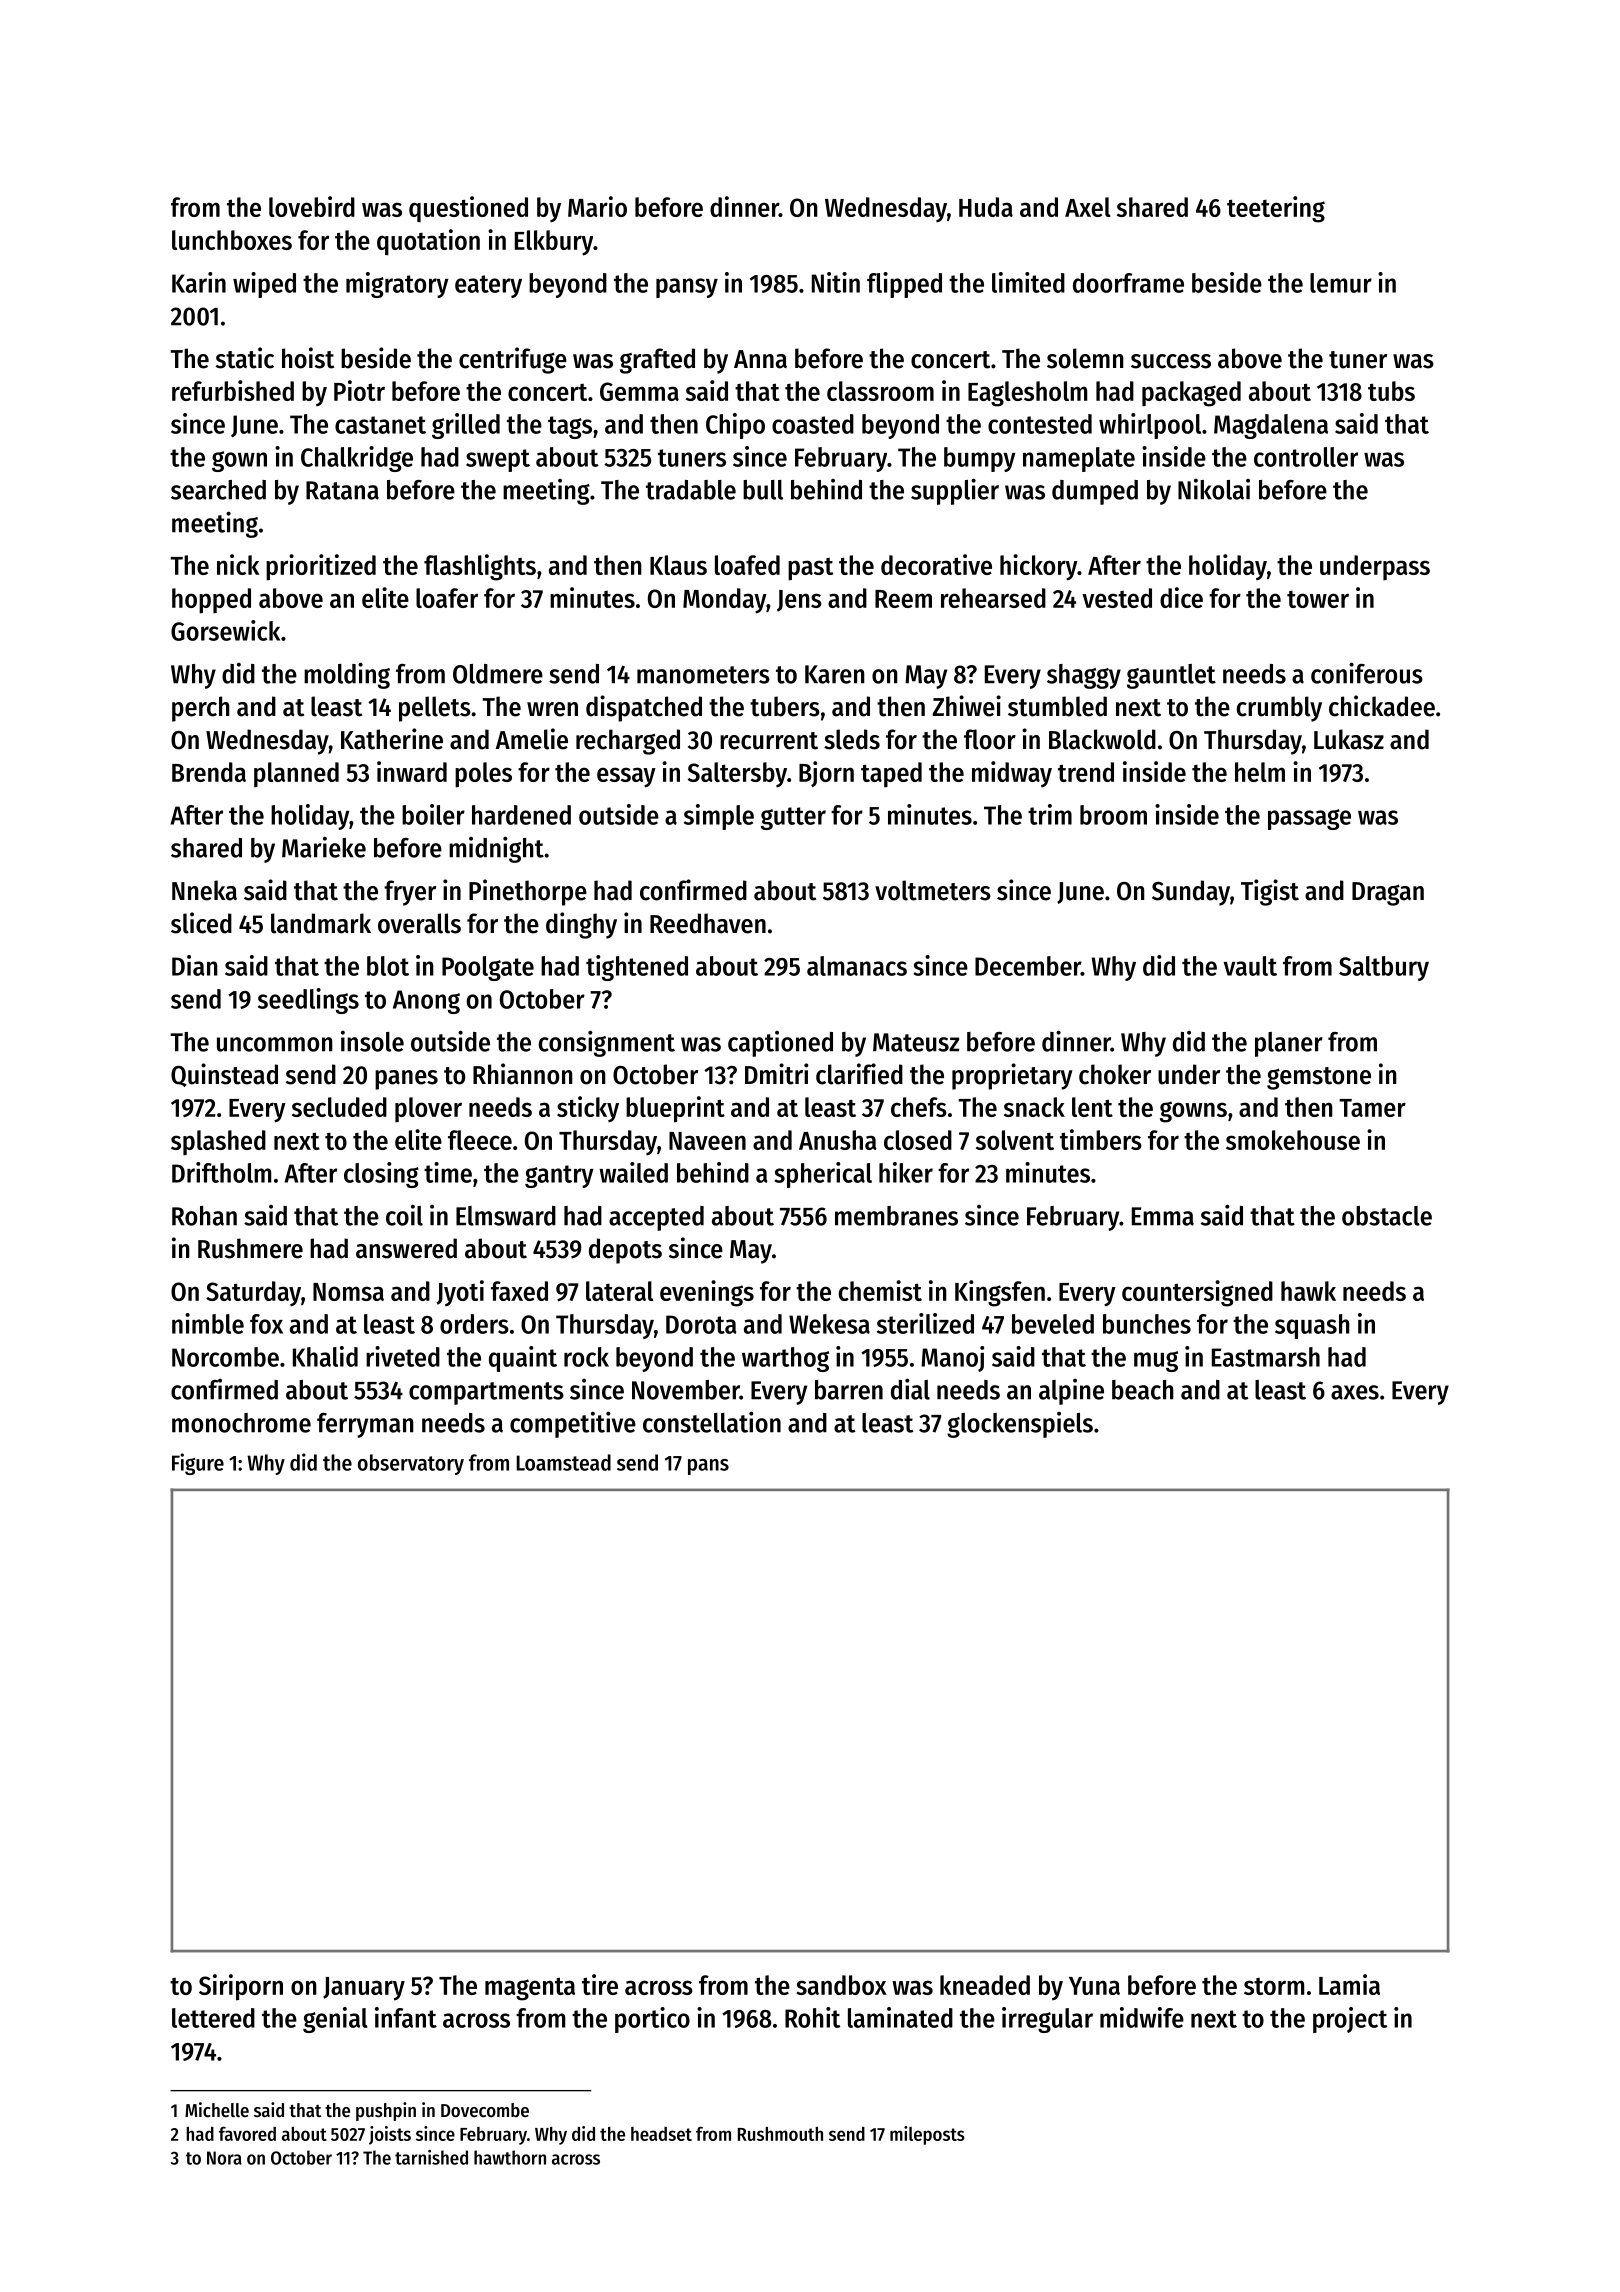  Describe the element at coordinates (933, 890) in the page. I see `voltmeters` at that location.
